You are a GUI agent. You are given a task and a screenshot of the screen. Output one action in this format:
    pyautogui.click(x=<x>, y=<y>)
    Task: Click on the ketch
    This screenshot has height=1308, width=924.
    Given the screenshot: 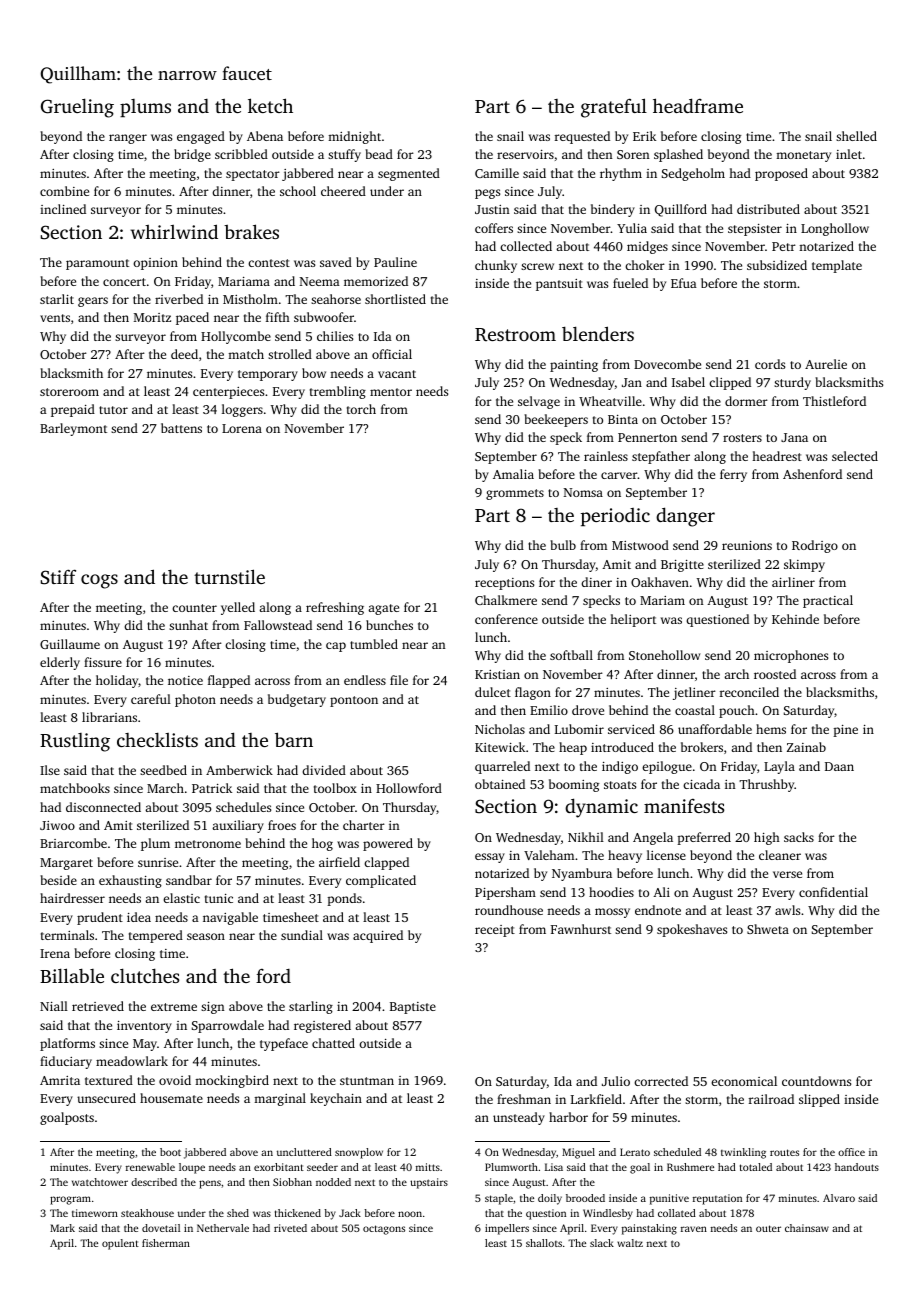 What is the action you would take?
    pyautogui.click(x=270, y=105)
